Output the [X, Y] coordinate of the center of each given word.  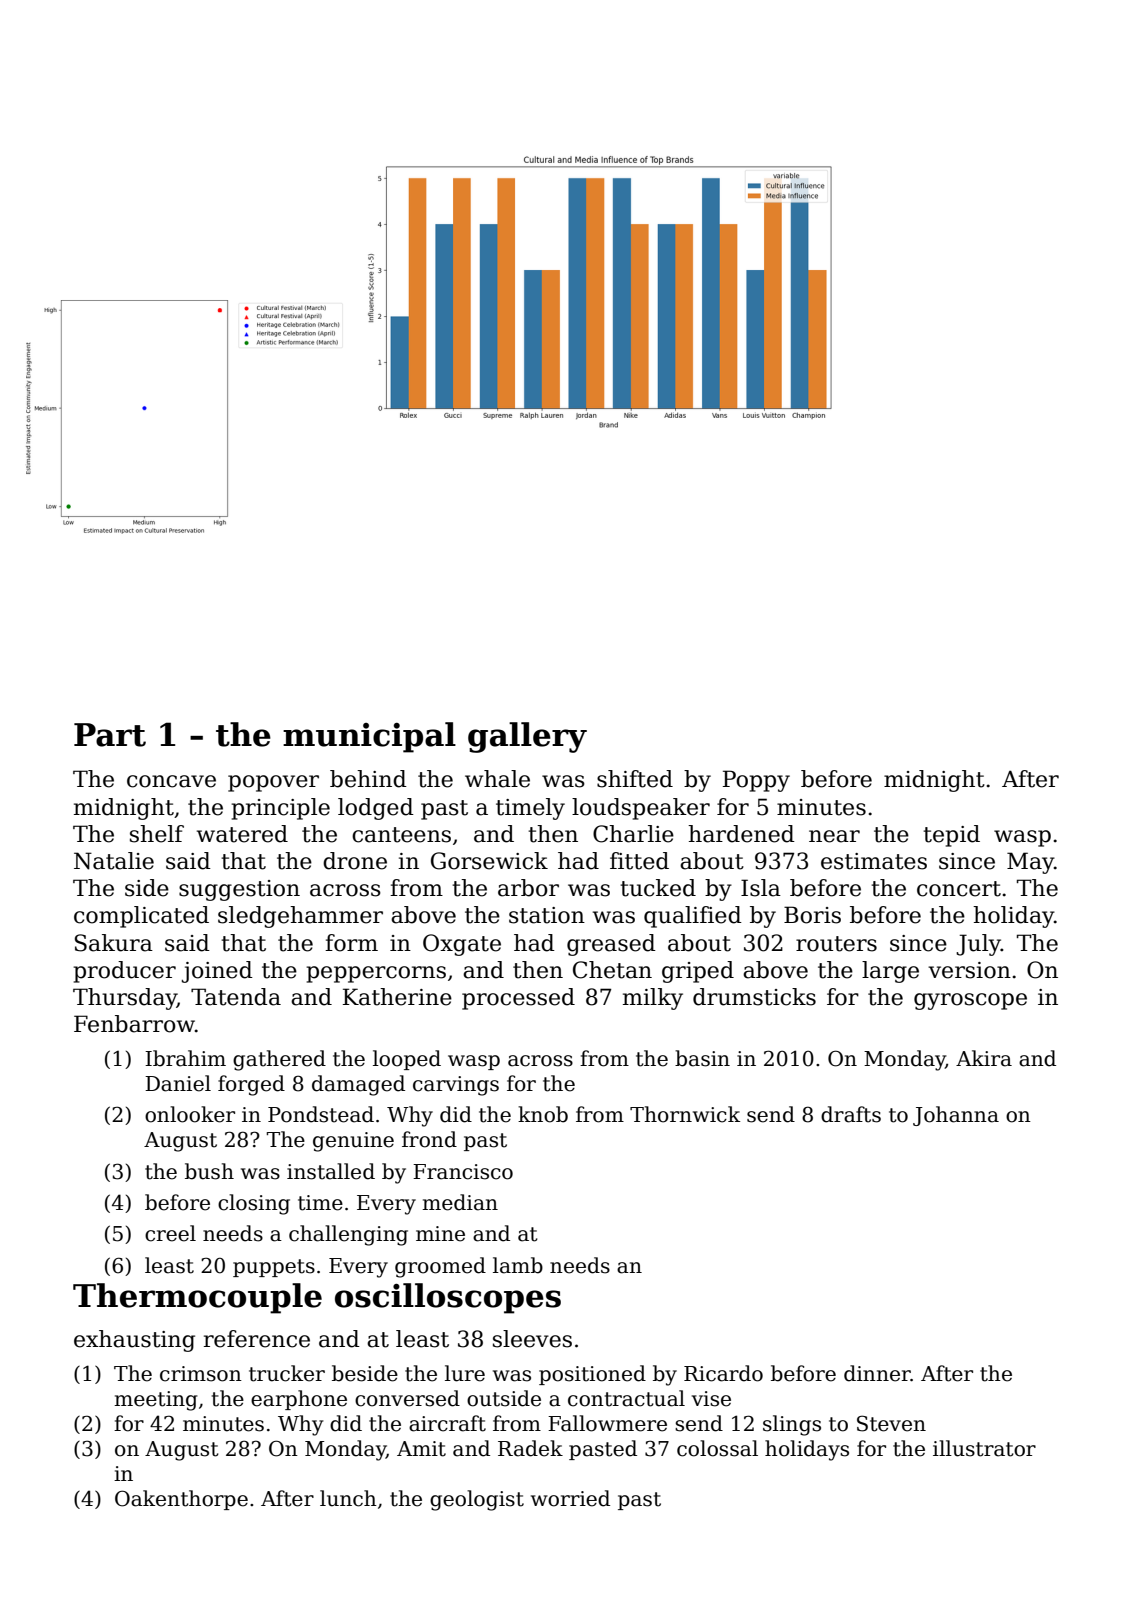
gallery [527, 737]
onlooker [190, 1114]
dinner [877, 1373]
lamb [518, 1265]
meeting [156, 1401]
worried [570, 1498]
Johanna [956, 1116]
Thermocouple [197, 1298]
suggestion [239, 890]
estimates [874, 861]
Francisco [463, 1172]
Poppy [756, 781]
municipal [369, 737]
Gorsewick [489, 861]
